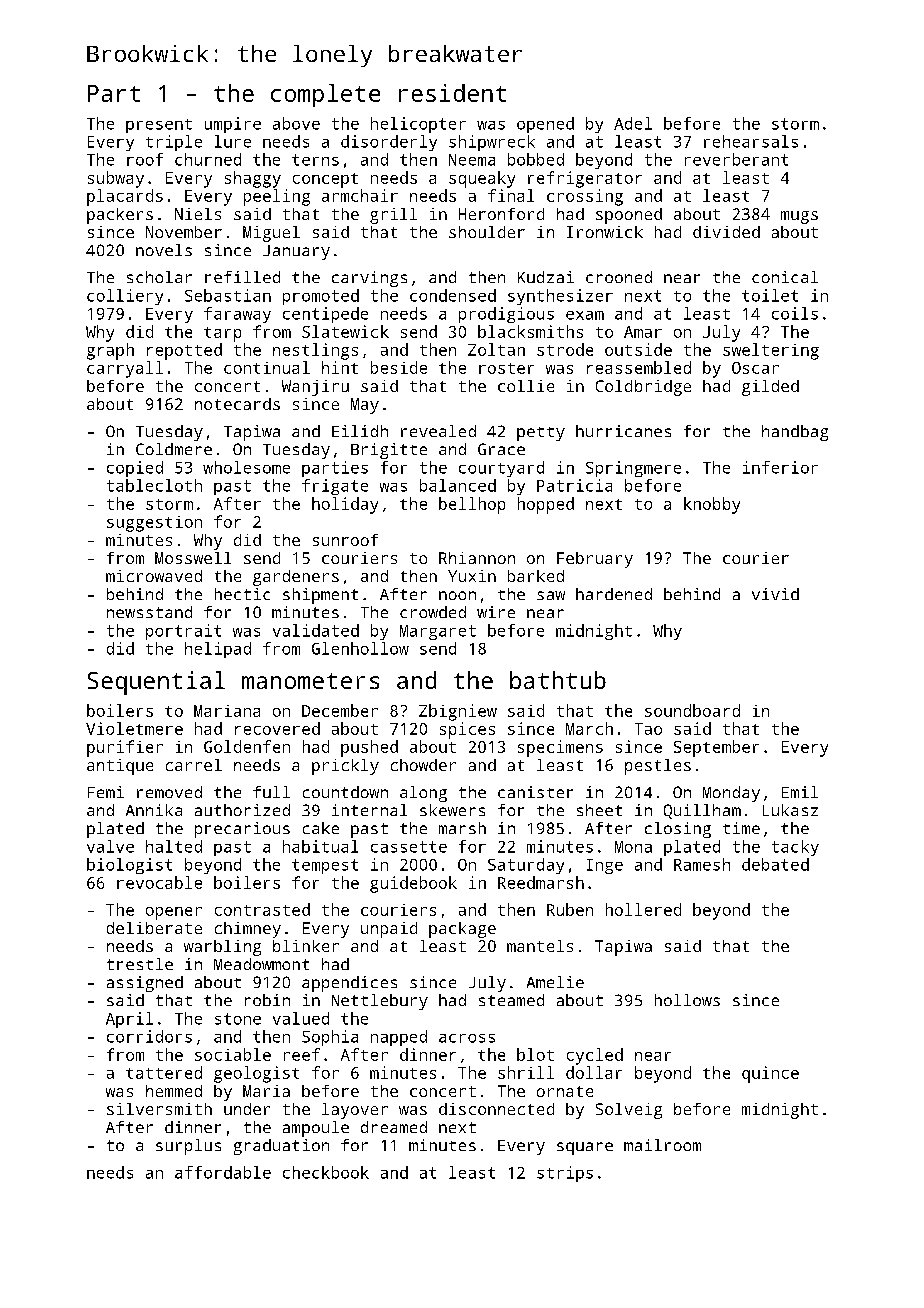  Describe the element at coordinates (800, 792) in the screenshot. I see `Emil` at that location.
